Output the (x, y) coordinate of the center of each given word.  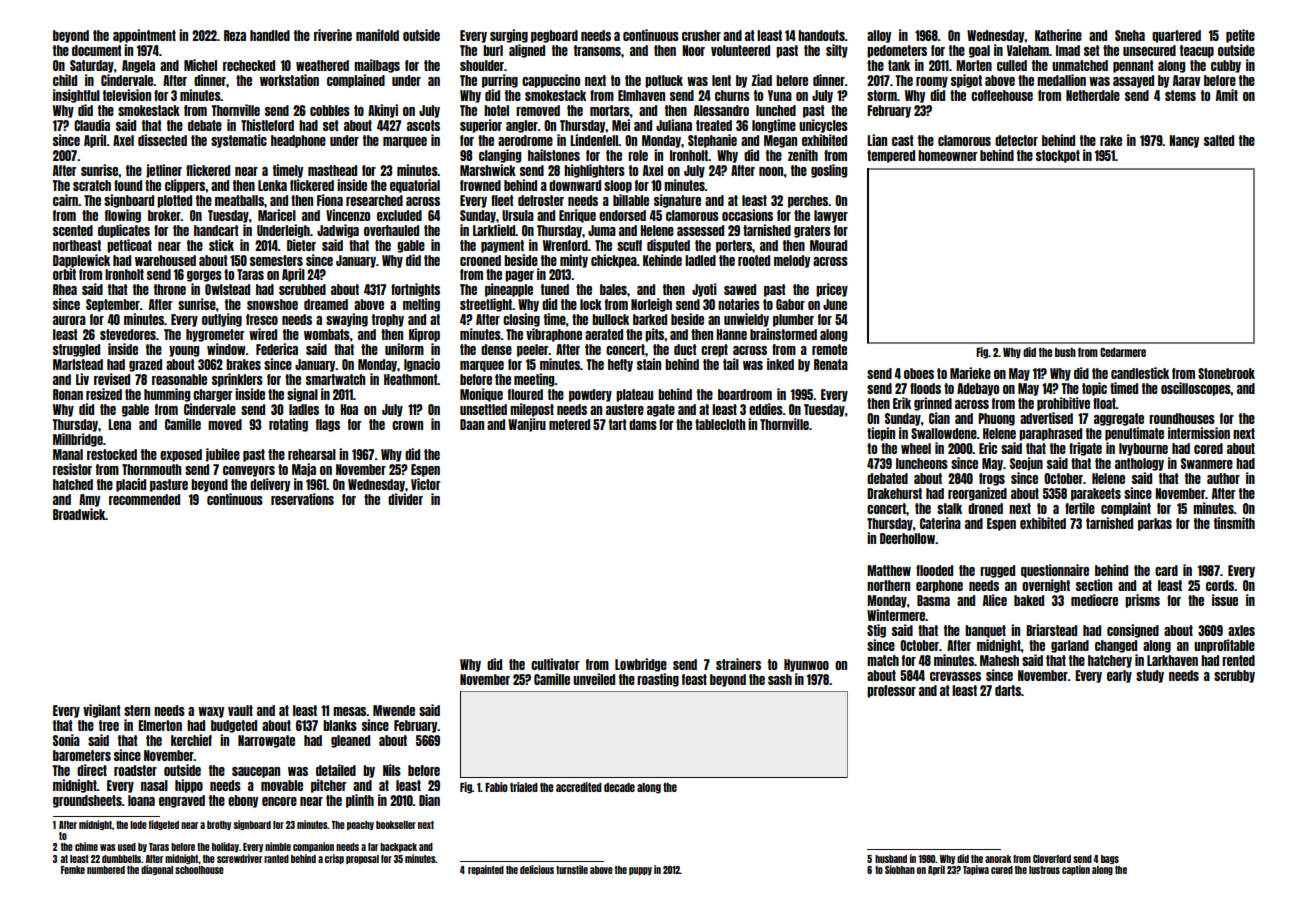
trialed (524, 787)
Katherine (1058, 35)
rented (1238, 660)
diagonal (157, 870)
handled (270, 35)
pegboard (554, 36)
